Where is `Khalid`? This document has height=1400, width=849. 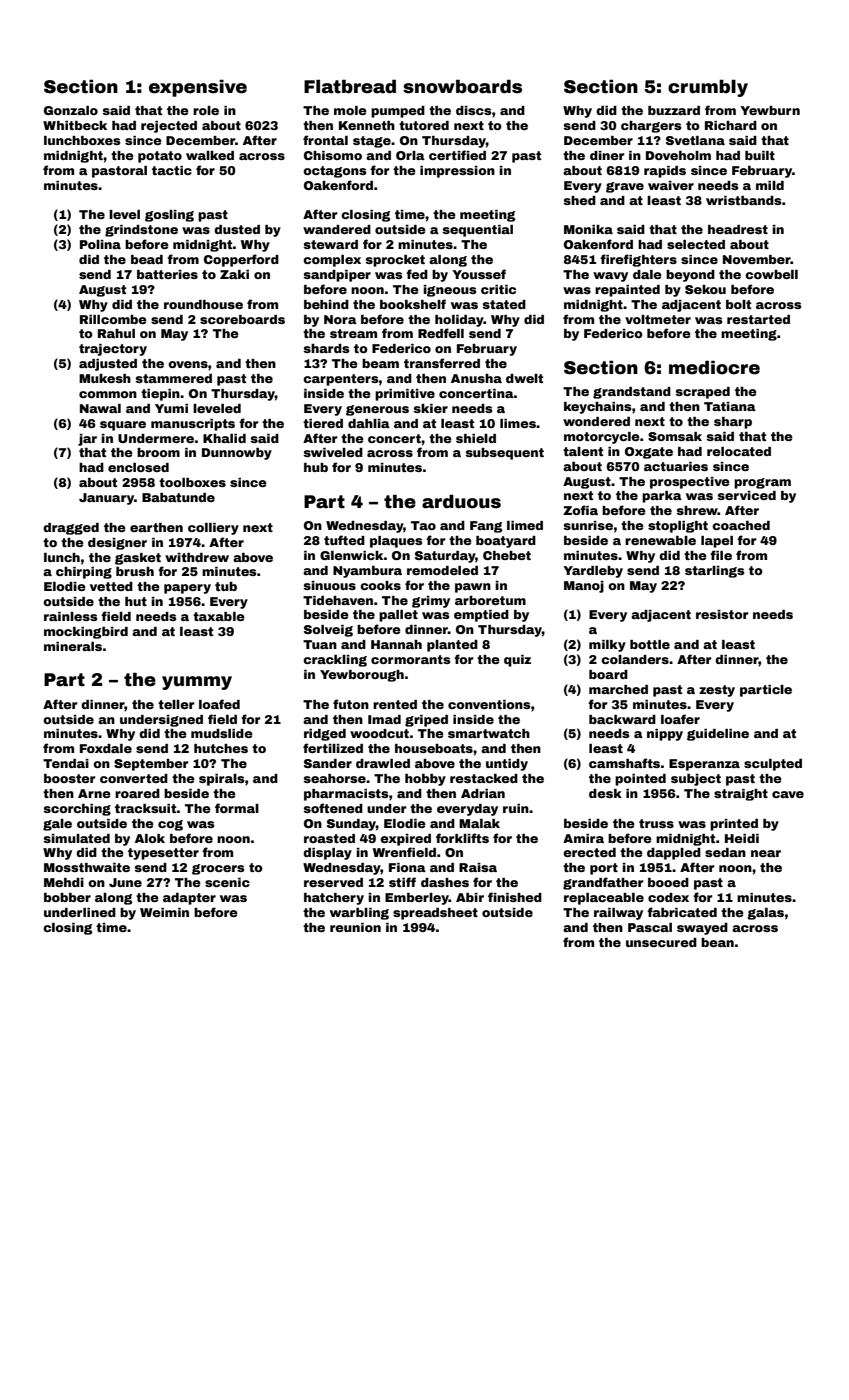 Khalid is located at coordinates (224, 438).
